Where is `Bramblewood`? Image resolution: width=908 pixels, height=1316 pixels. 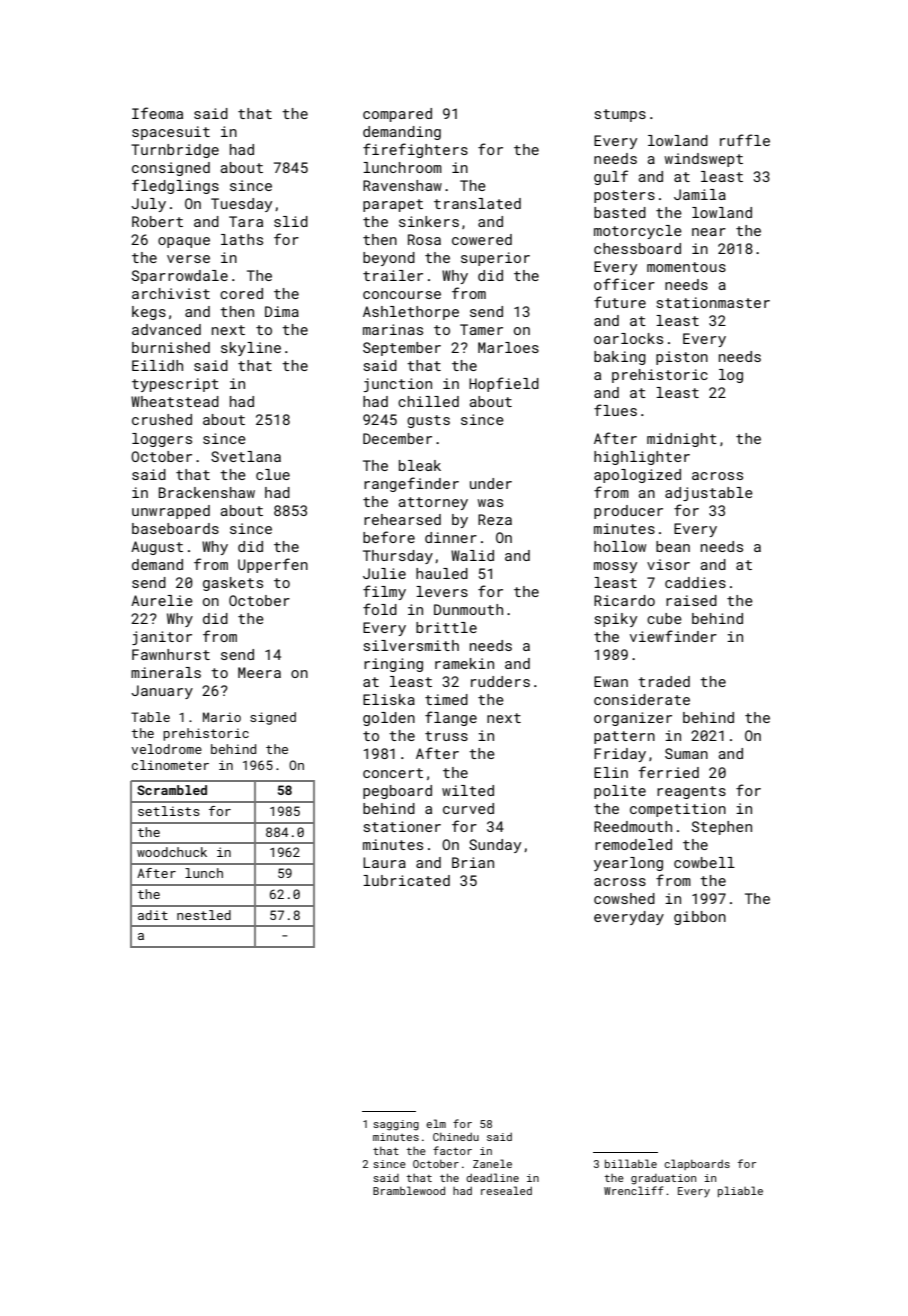
Bramblewood is located at coordinates (409, 1190).
